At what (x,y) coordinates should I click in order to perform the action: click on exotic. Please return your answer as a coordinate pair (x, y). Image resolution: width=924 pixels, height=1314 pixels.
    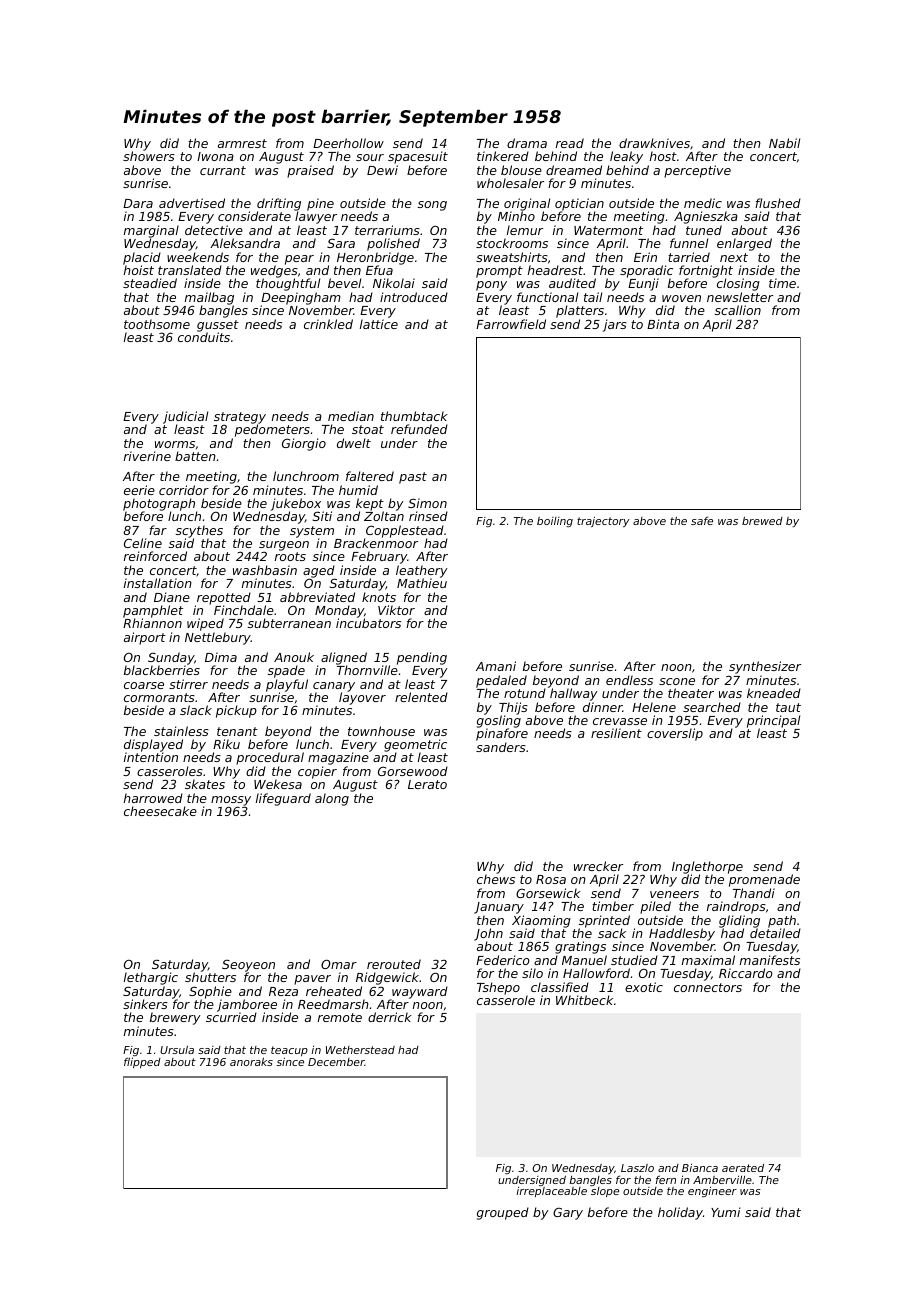
    Looking at the image, I should click on (644, 987).
